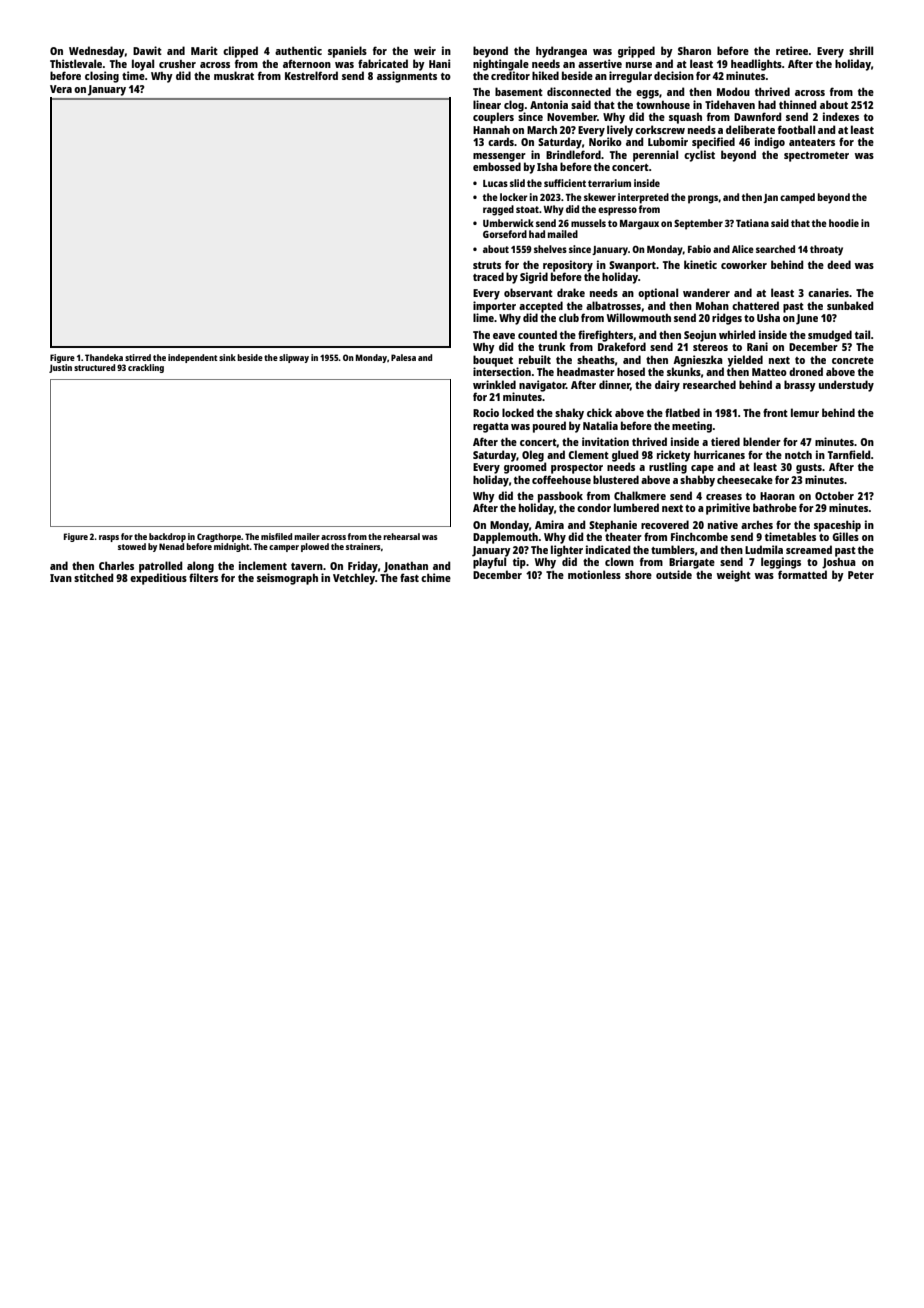 The image size is (924, 1308). I want to click on Sharon, so click(694, 50).
